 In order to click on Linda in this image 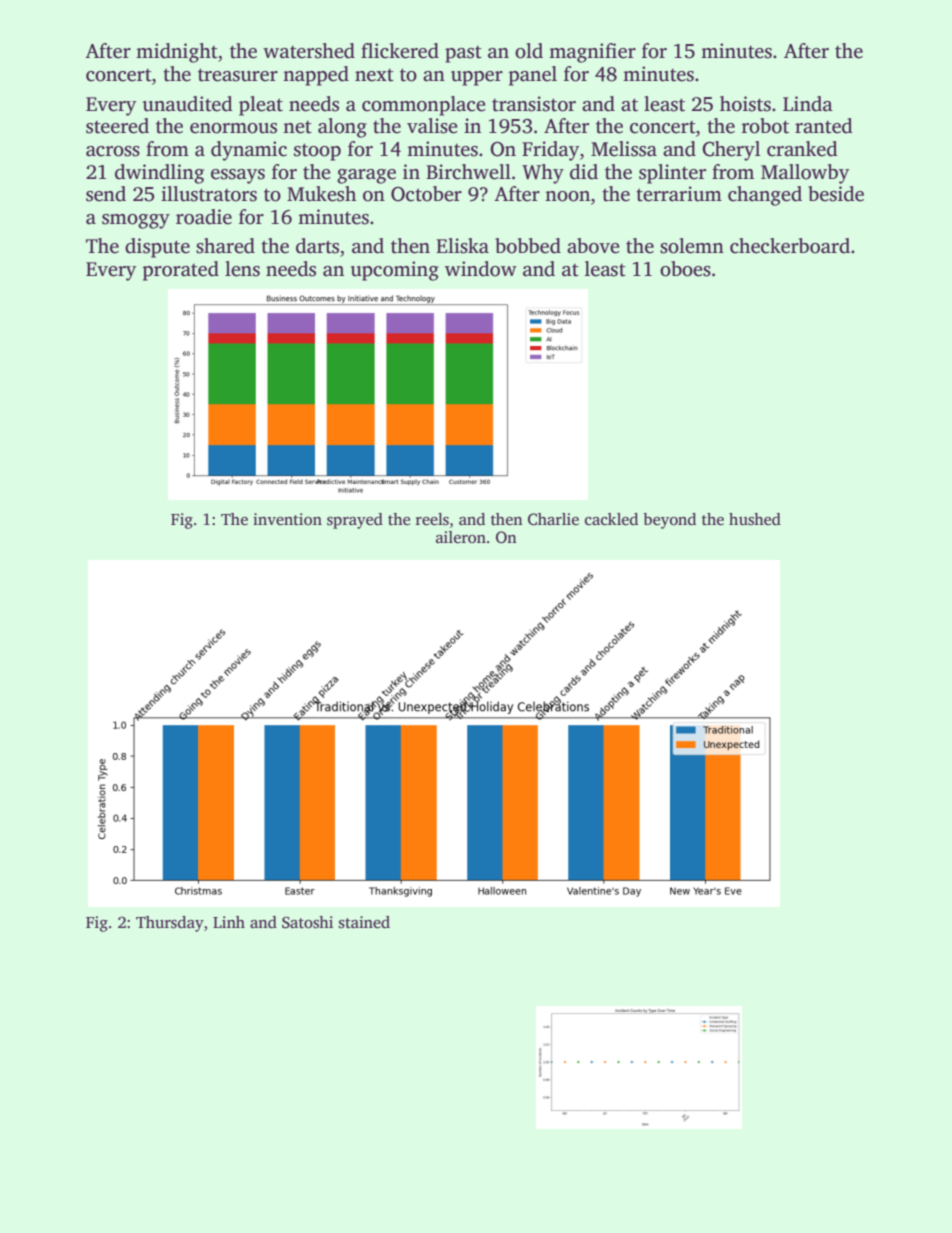, I will do `click(808, 104)`.
